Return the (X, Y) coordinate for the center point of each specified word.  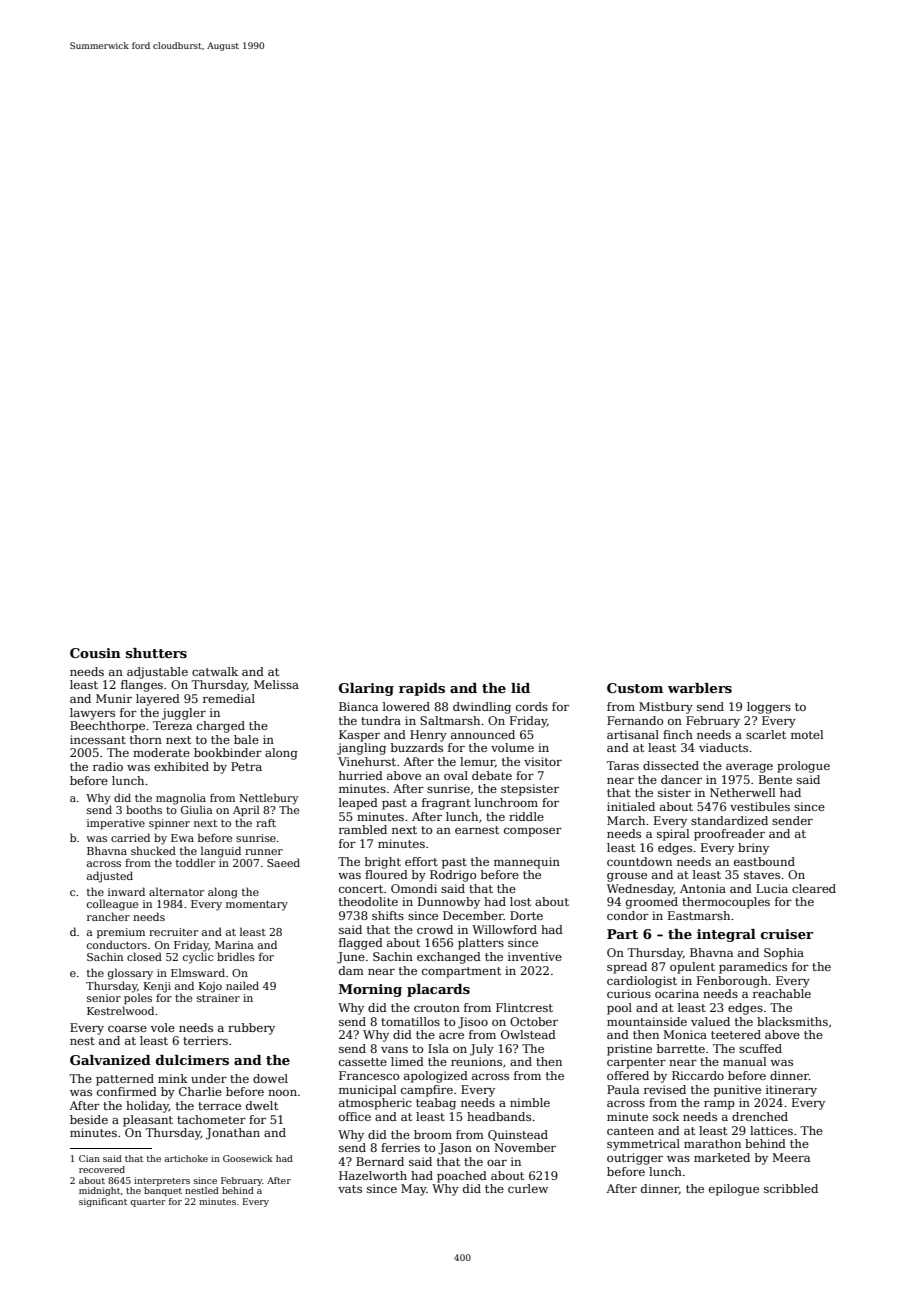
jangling (361, 749)
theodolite (368, 901)
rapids (422, 689)
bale (246, 739)
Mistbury (666, 708)
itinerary (791, 1091)
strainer (218, 998)
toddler (195, 862)
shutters (156, 653)
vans (394, 1050)
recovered (102, 1169)
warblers (700, 688)
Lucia (772, 888)
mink (173, 1078)
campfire (427, 1091)
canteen (630, 1131)
